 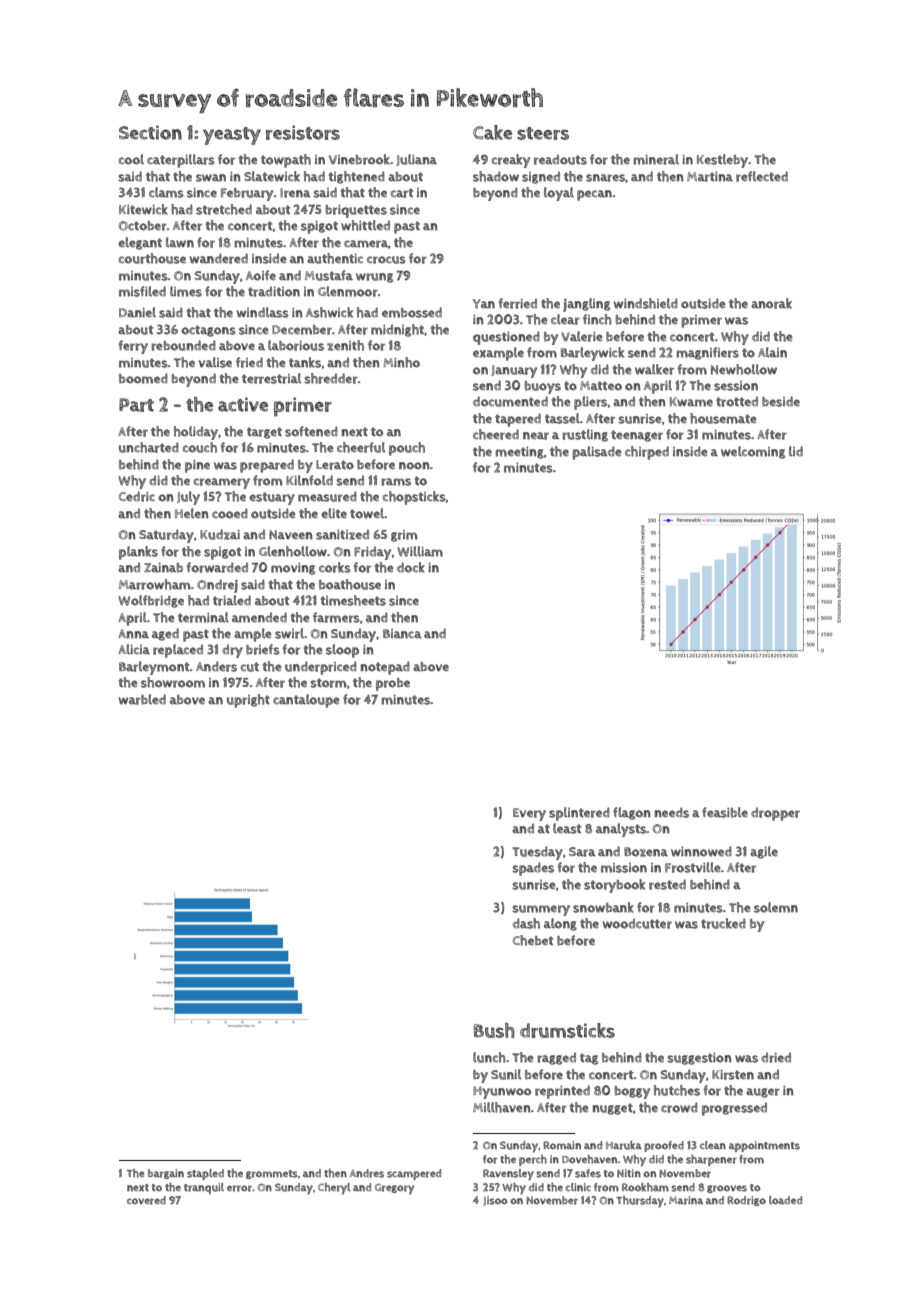 What do you see at coordinates (771, 303) in the document?
I see `anorak` at bounding box center [771, 303].
